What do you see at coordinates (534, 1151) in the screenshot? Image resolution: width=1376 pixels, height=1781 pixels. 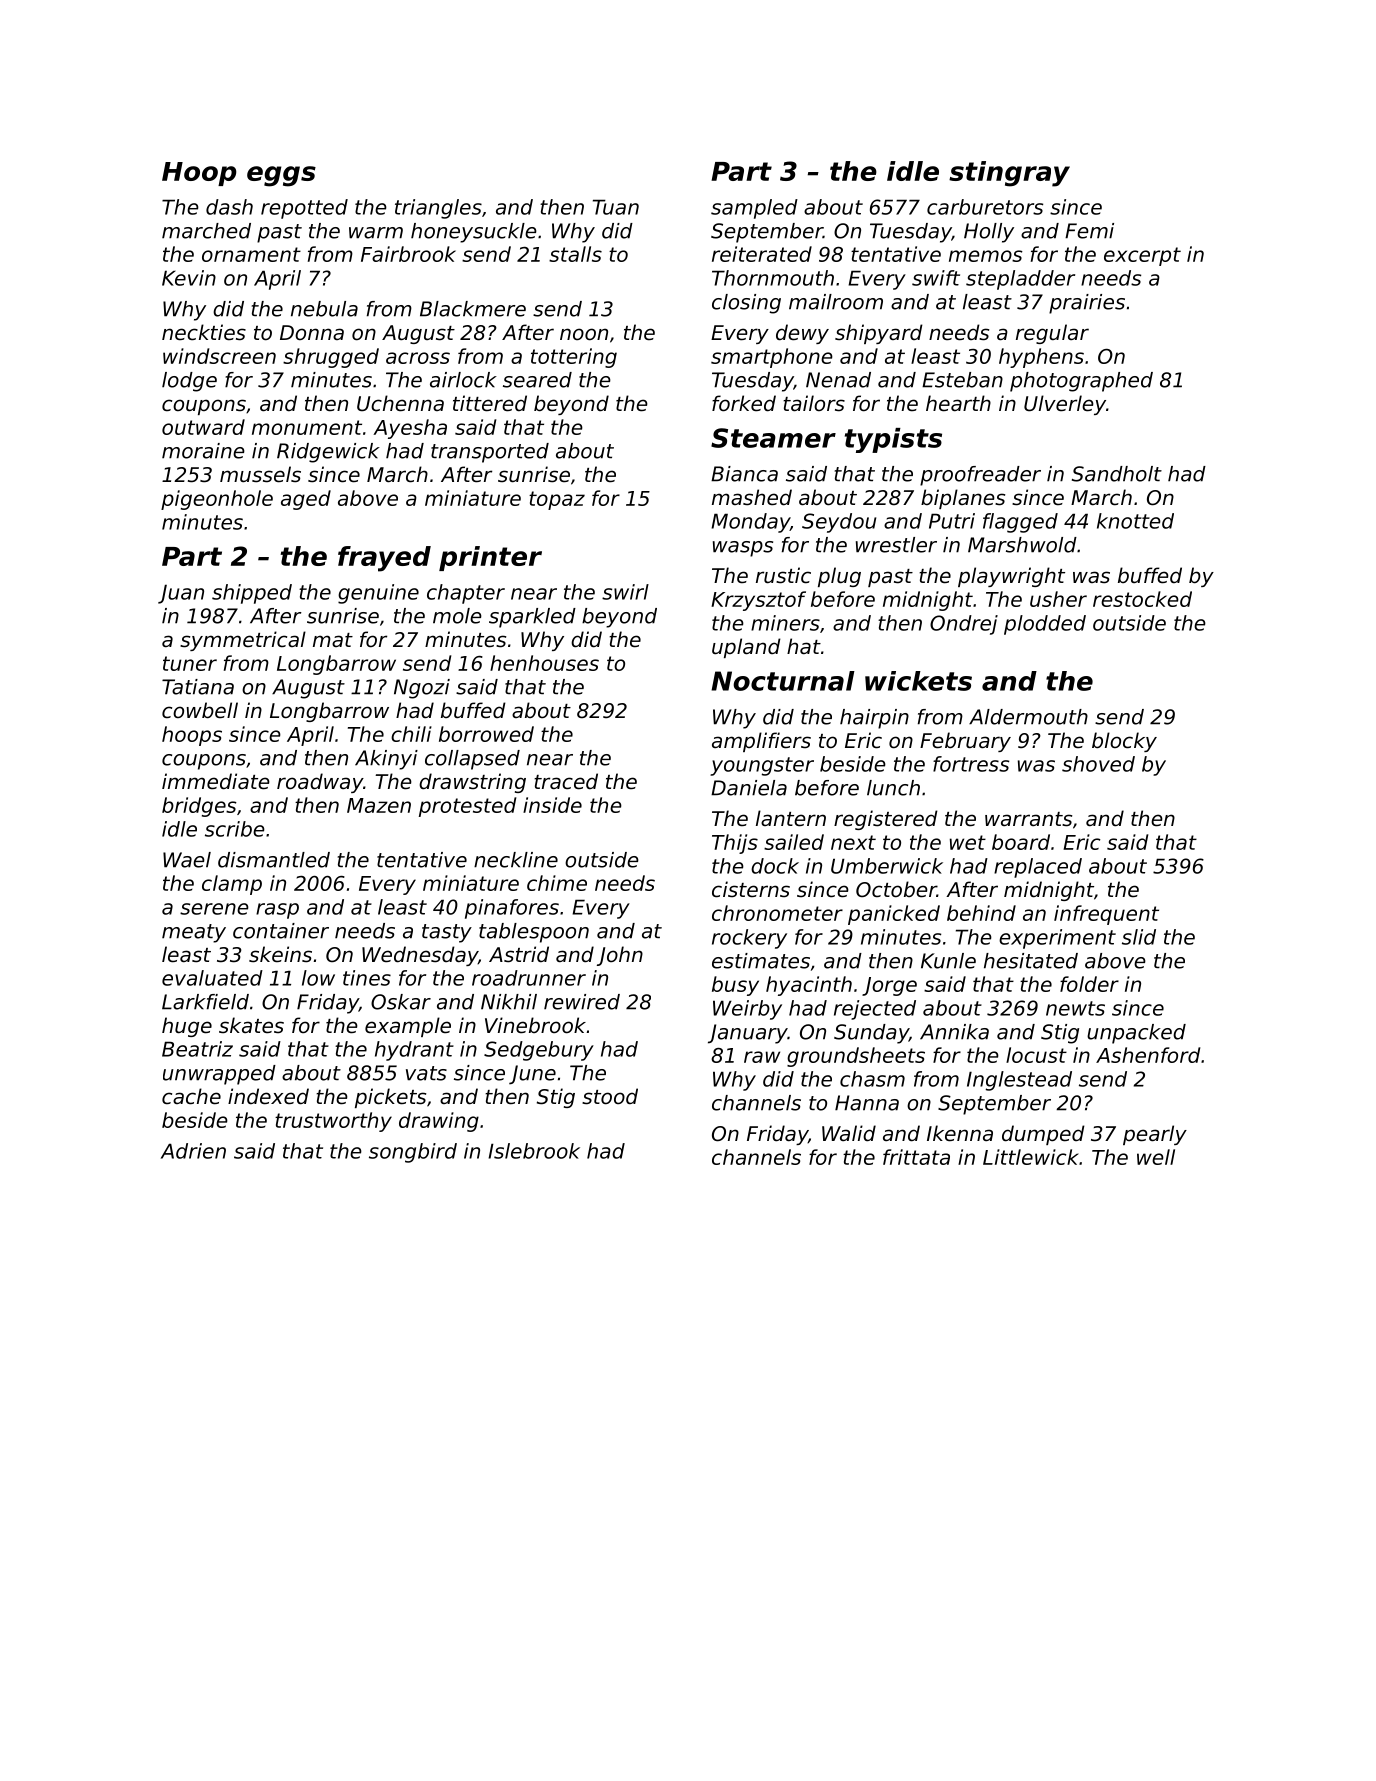 I see `Islebrook` at bounding box center [534, 1151].
